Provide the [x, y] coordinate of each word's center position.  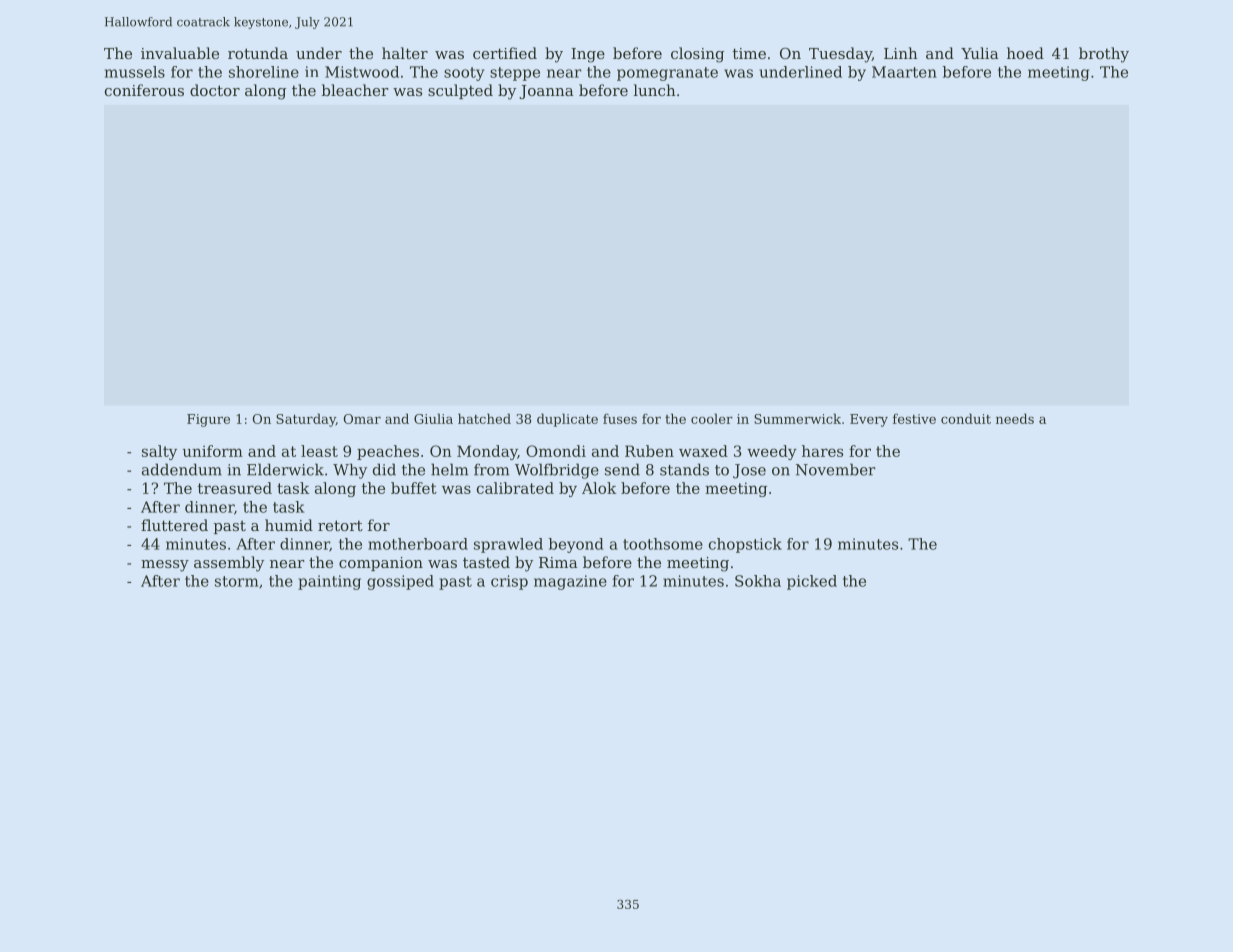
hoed [1025, 53]
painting [329, 582]
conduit [966, 418]
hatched [484, 418]
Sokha [758, 581]
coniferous [144, 90]
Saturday [306, 420]
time [749, 53]
